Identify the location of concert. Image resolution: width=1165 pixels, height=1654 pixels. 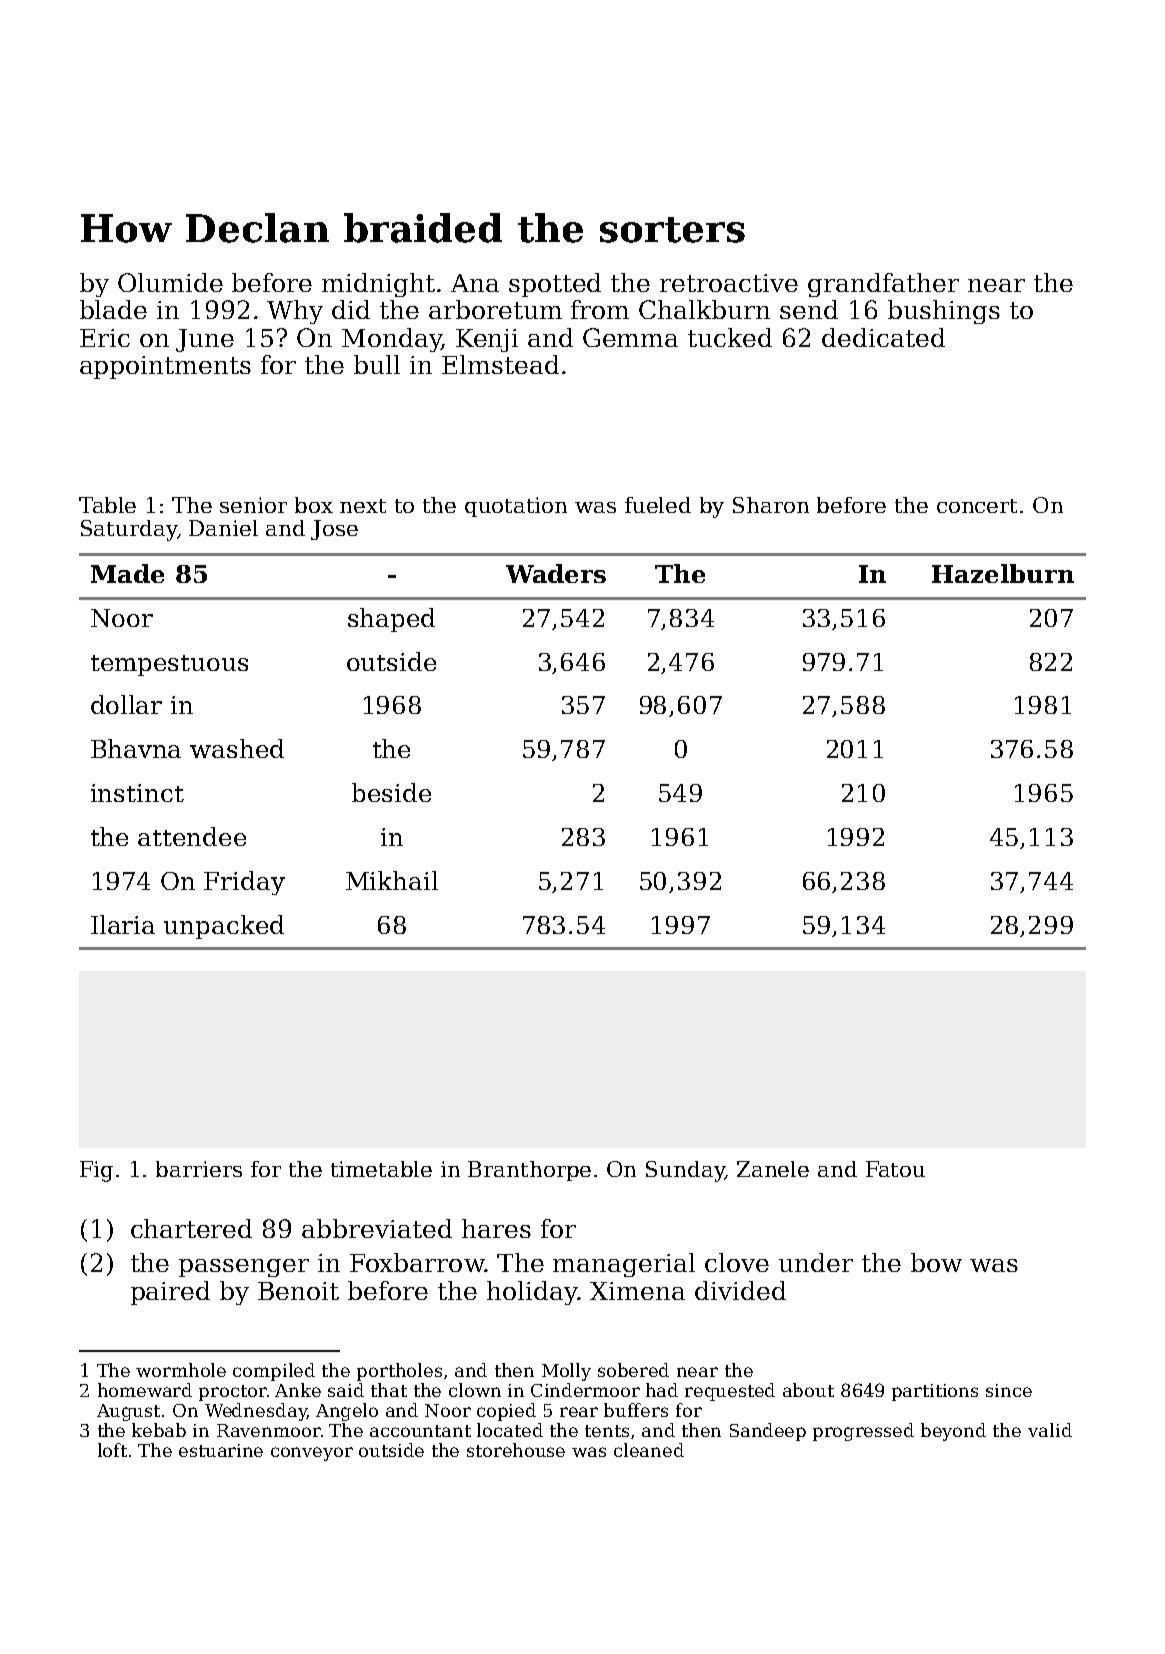
(977, 506).
